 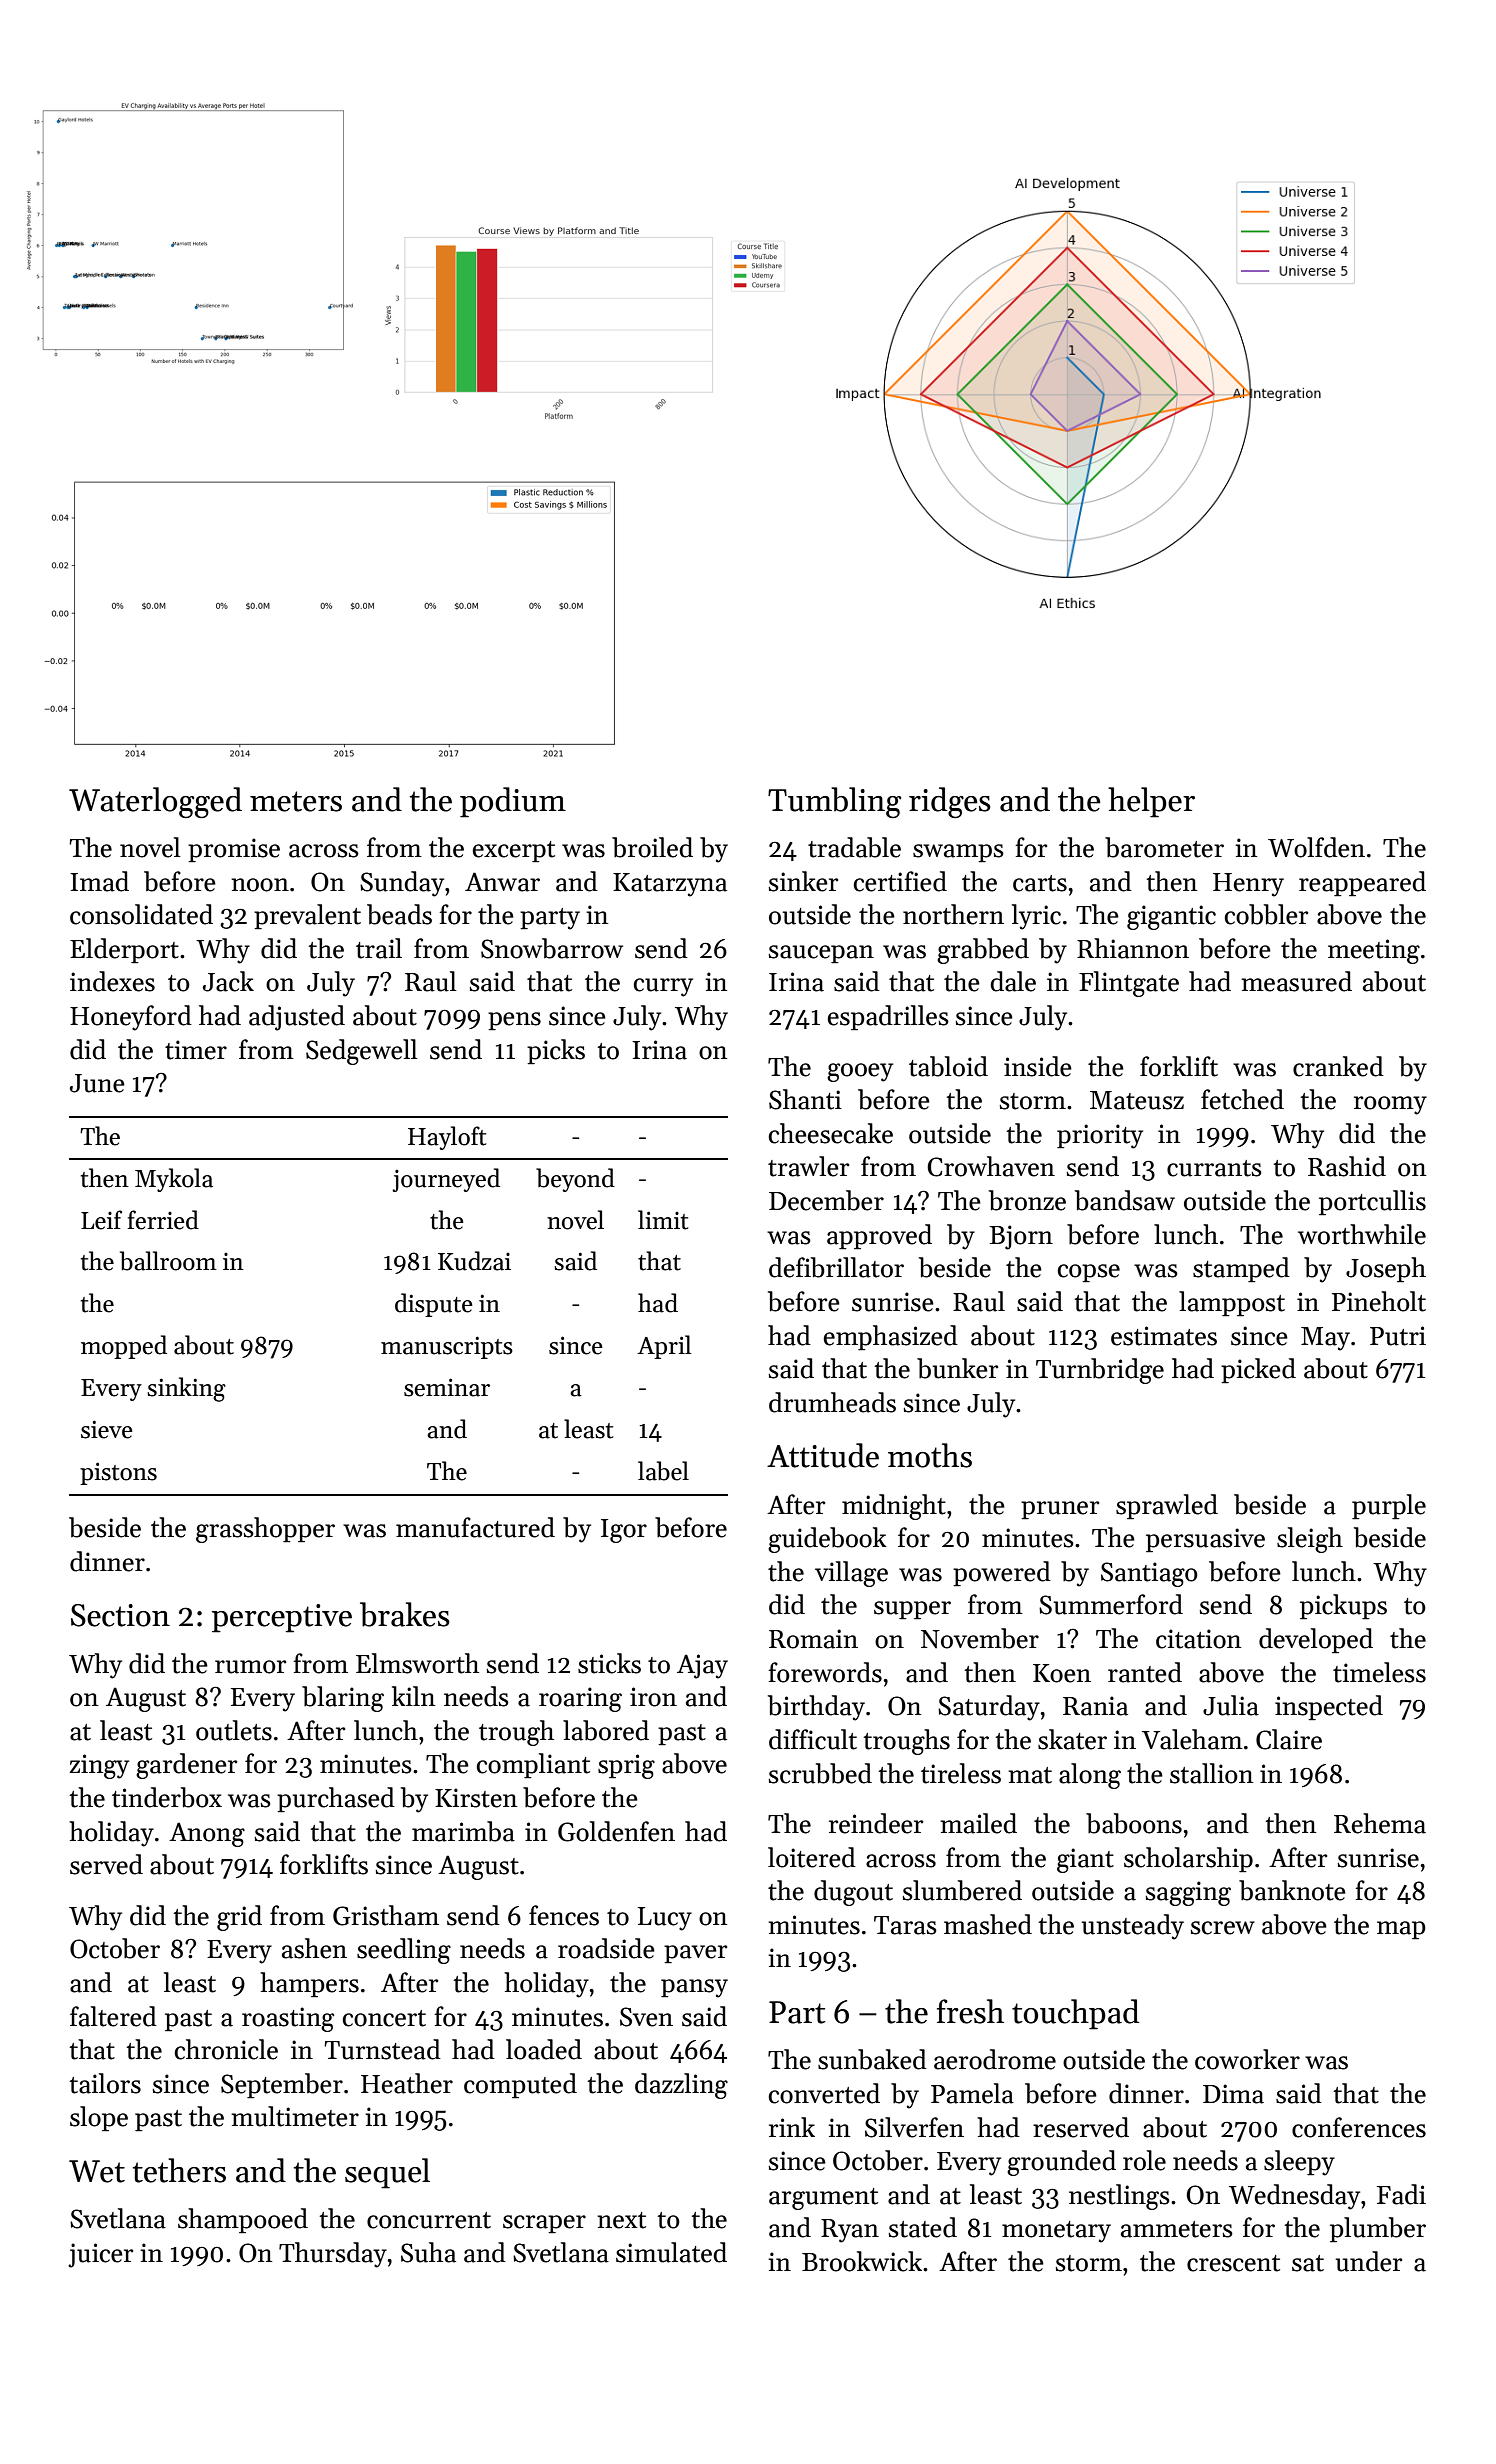 What do you see at coordinates (100, 2255) in the screenshot?
I see `juicer` at bounding box center [100, 2255].
